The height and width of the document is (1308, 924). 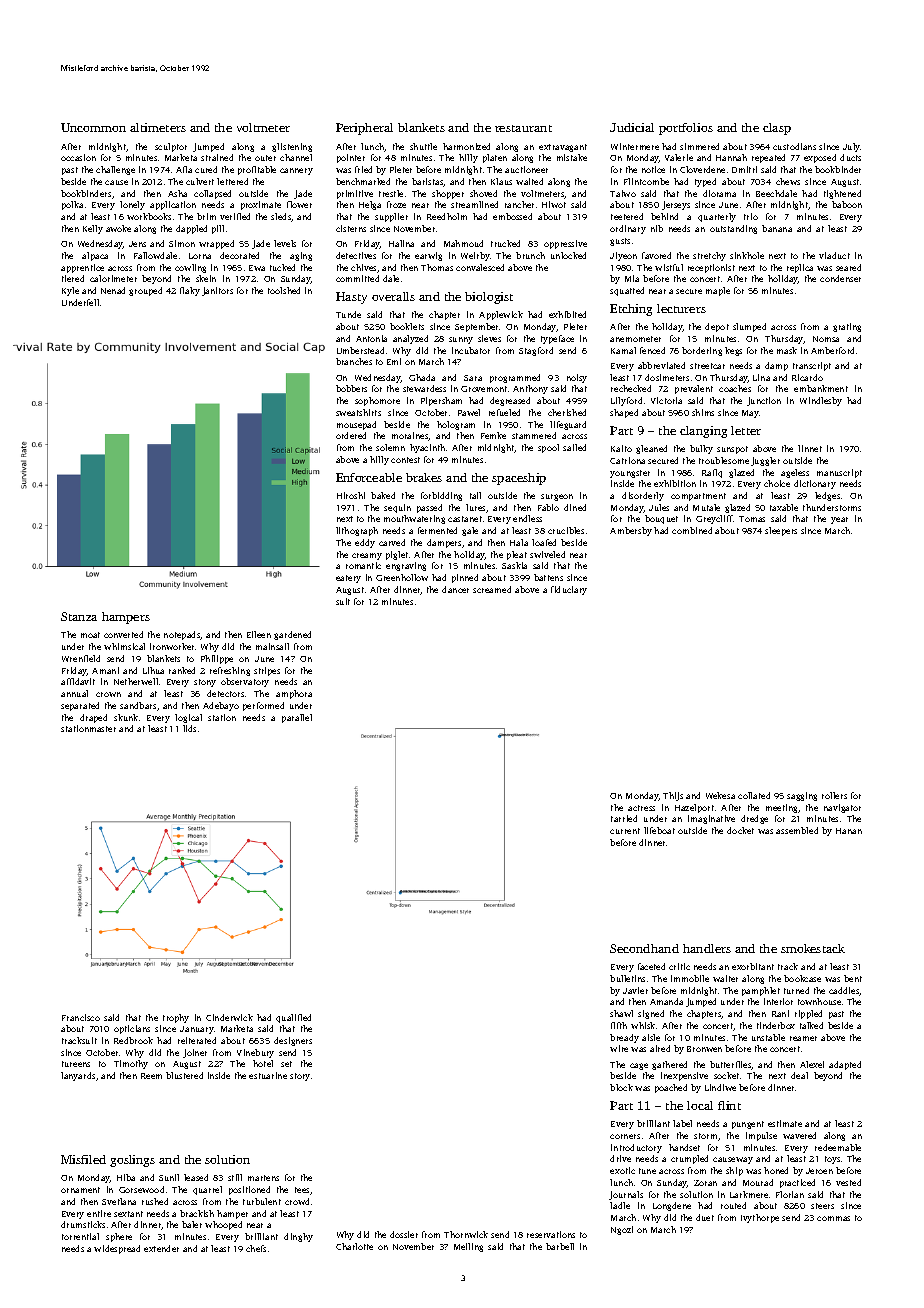 What do you see at coordinates (657, 228) in the document?
I see `nib` at bounding box center [657, 228].
